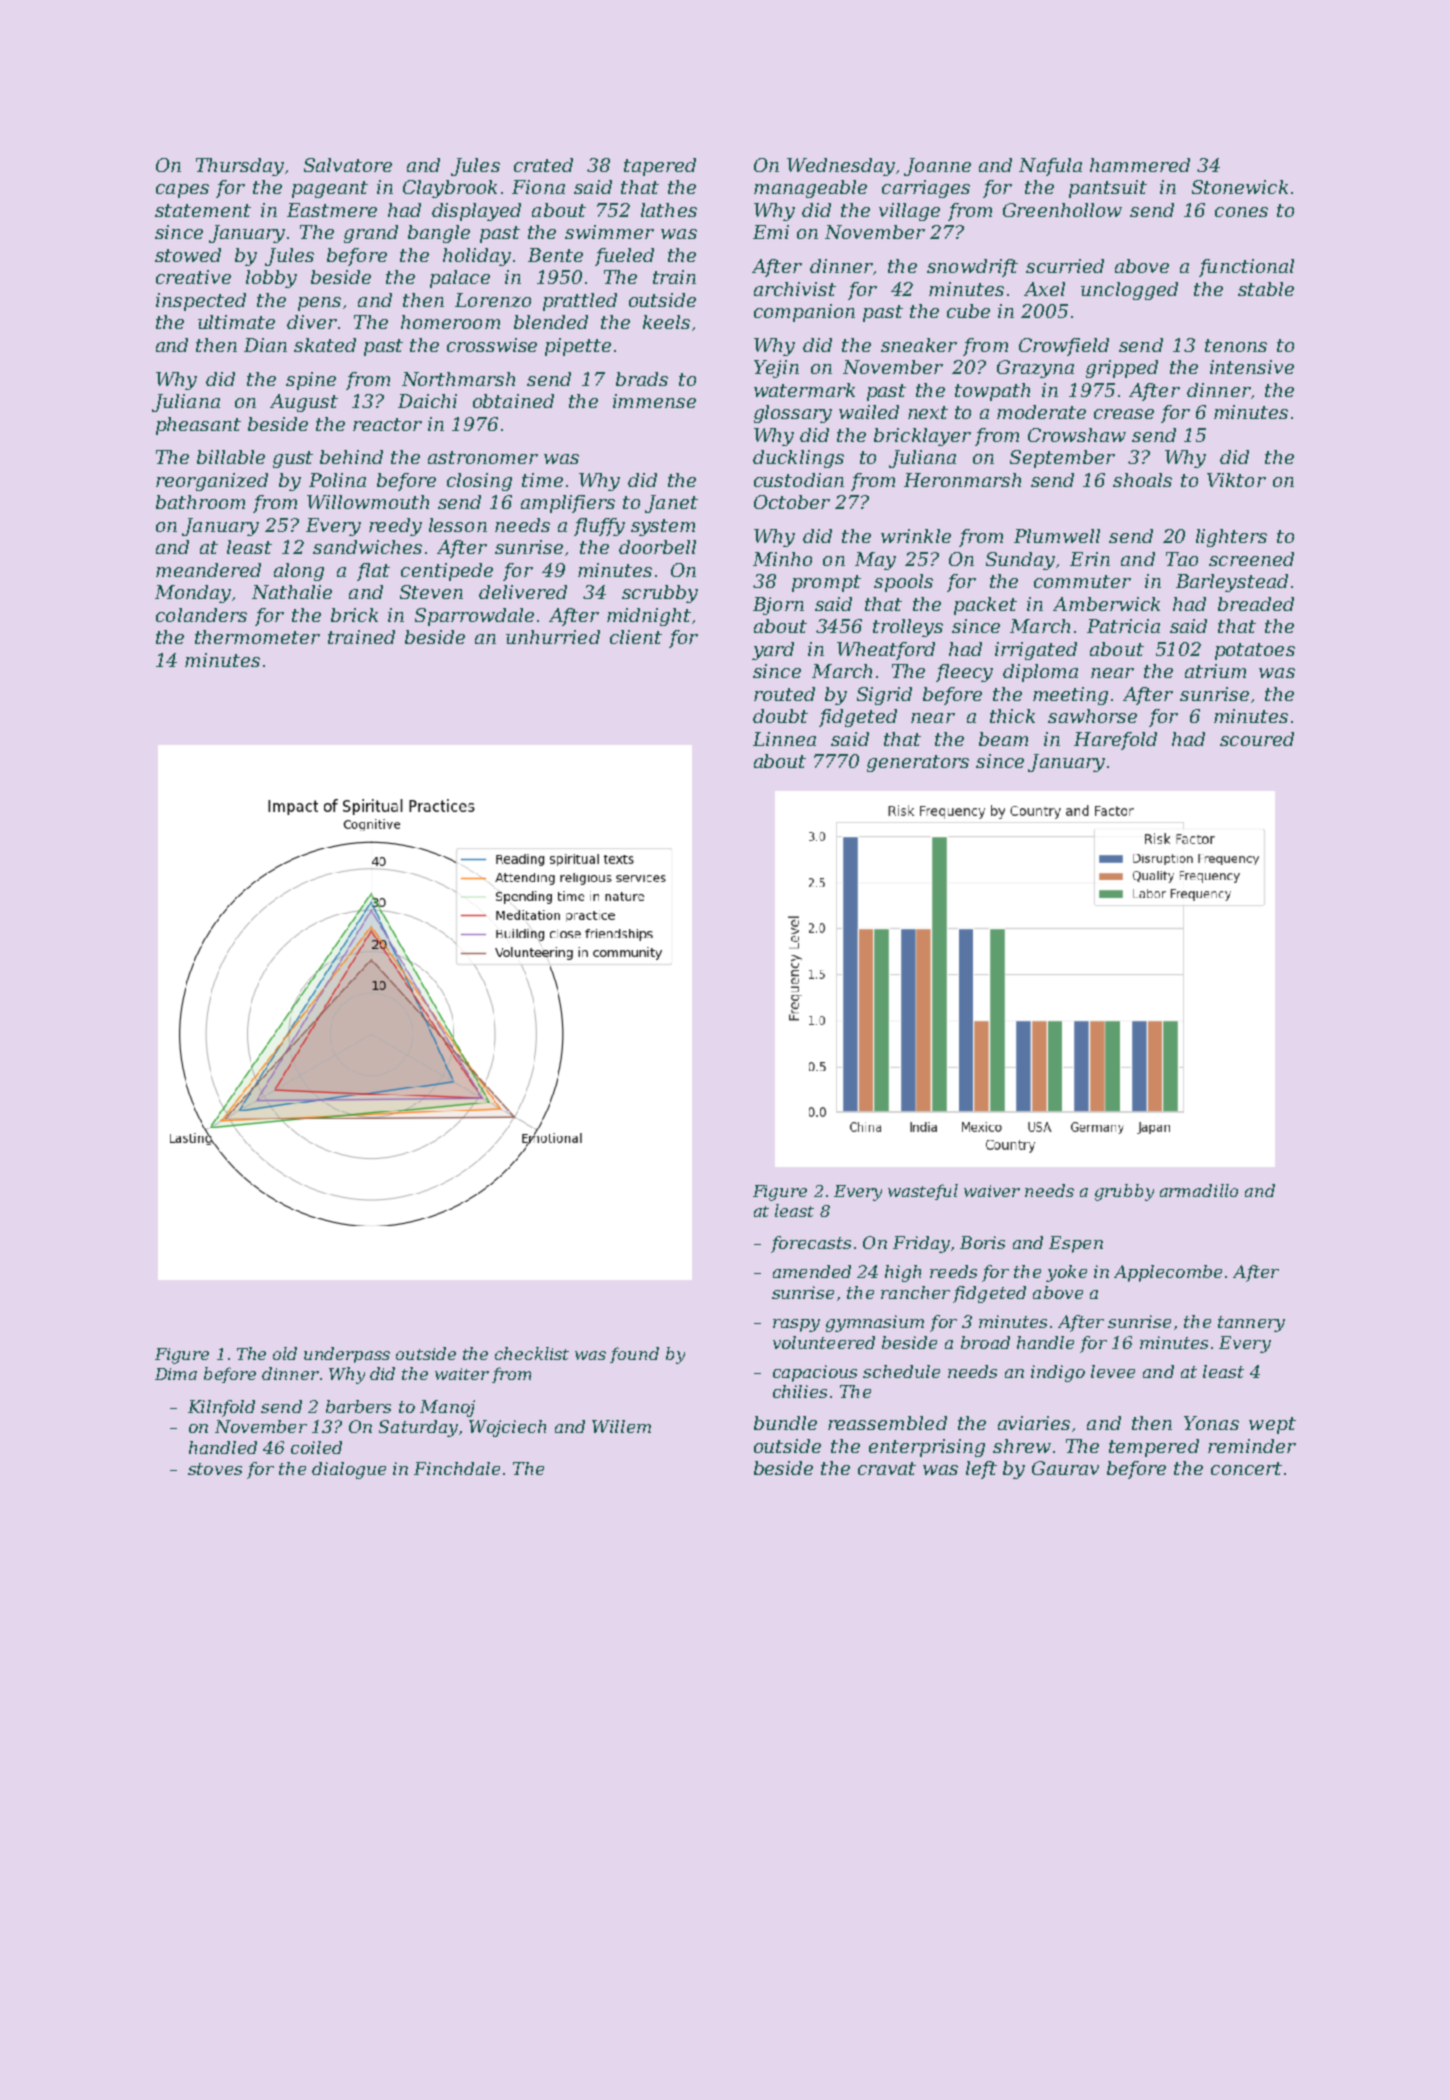  I want to click on Linnea, so click(784, 739).
